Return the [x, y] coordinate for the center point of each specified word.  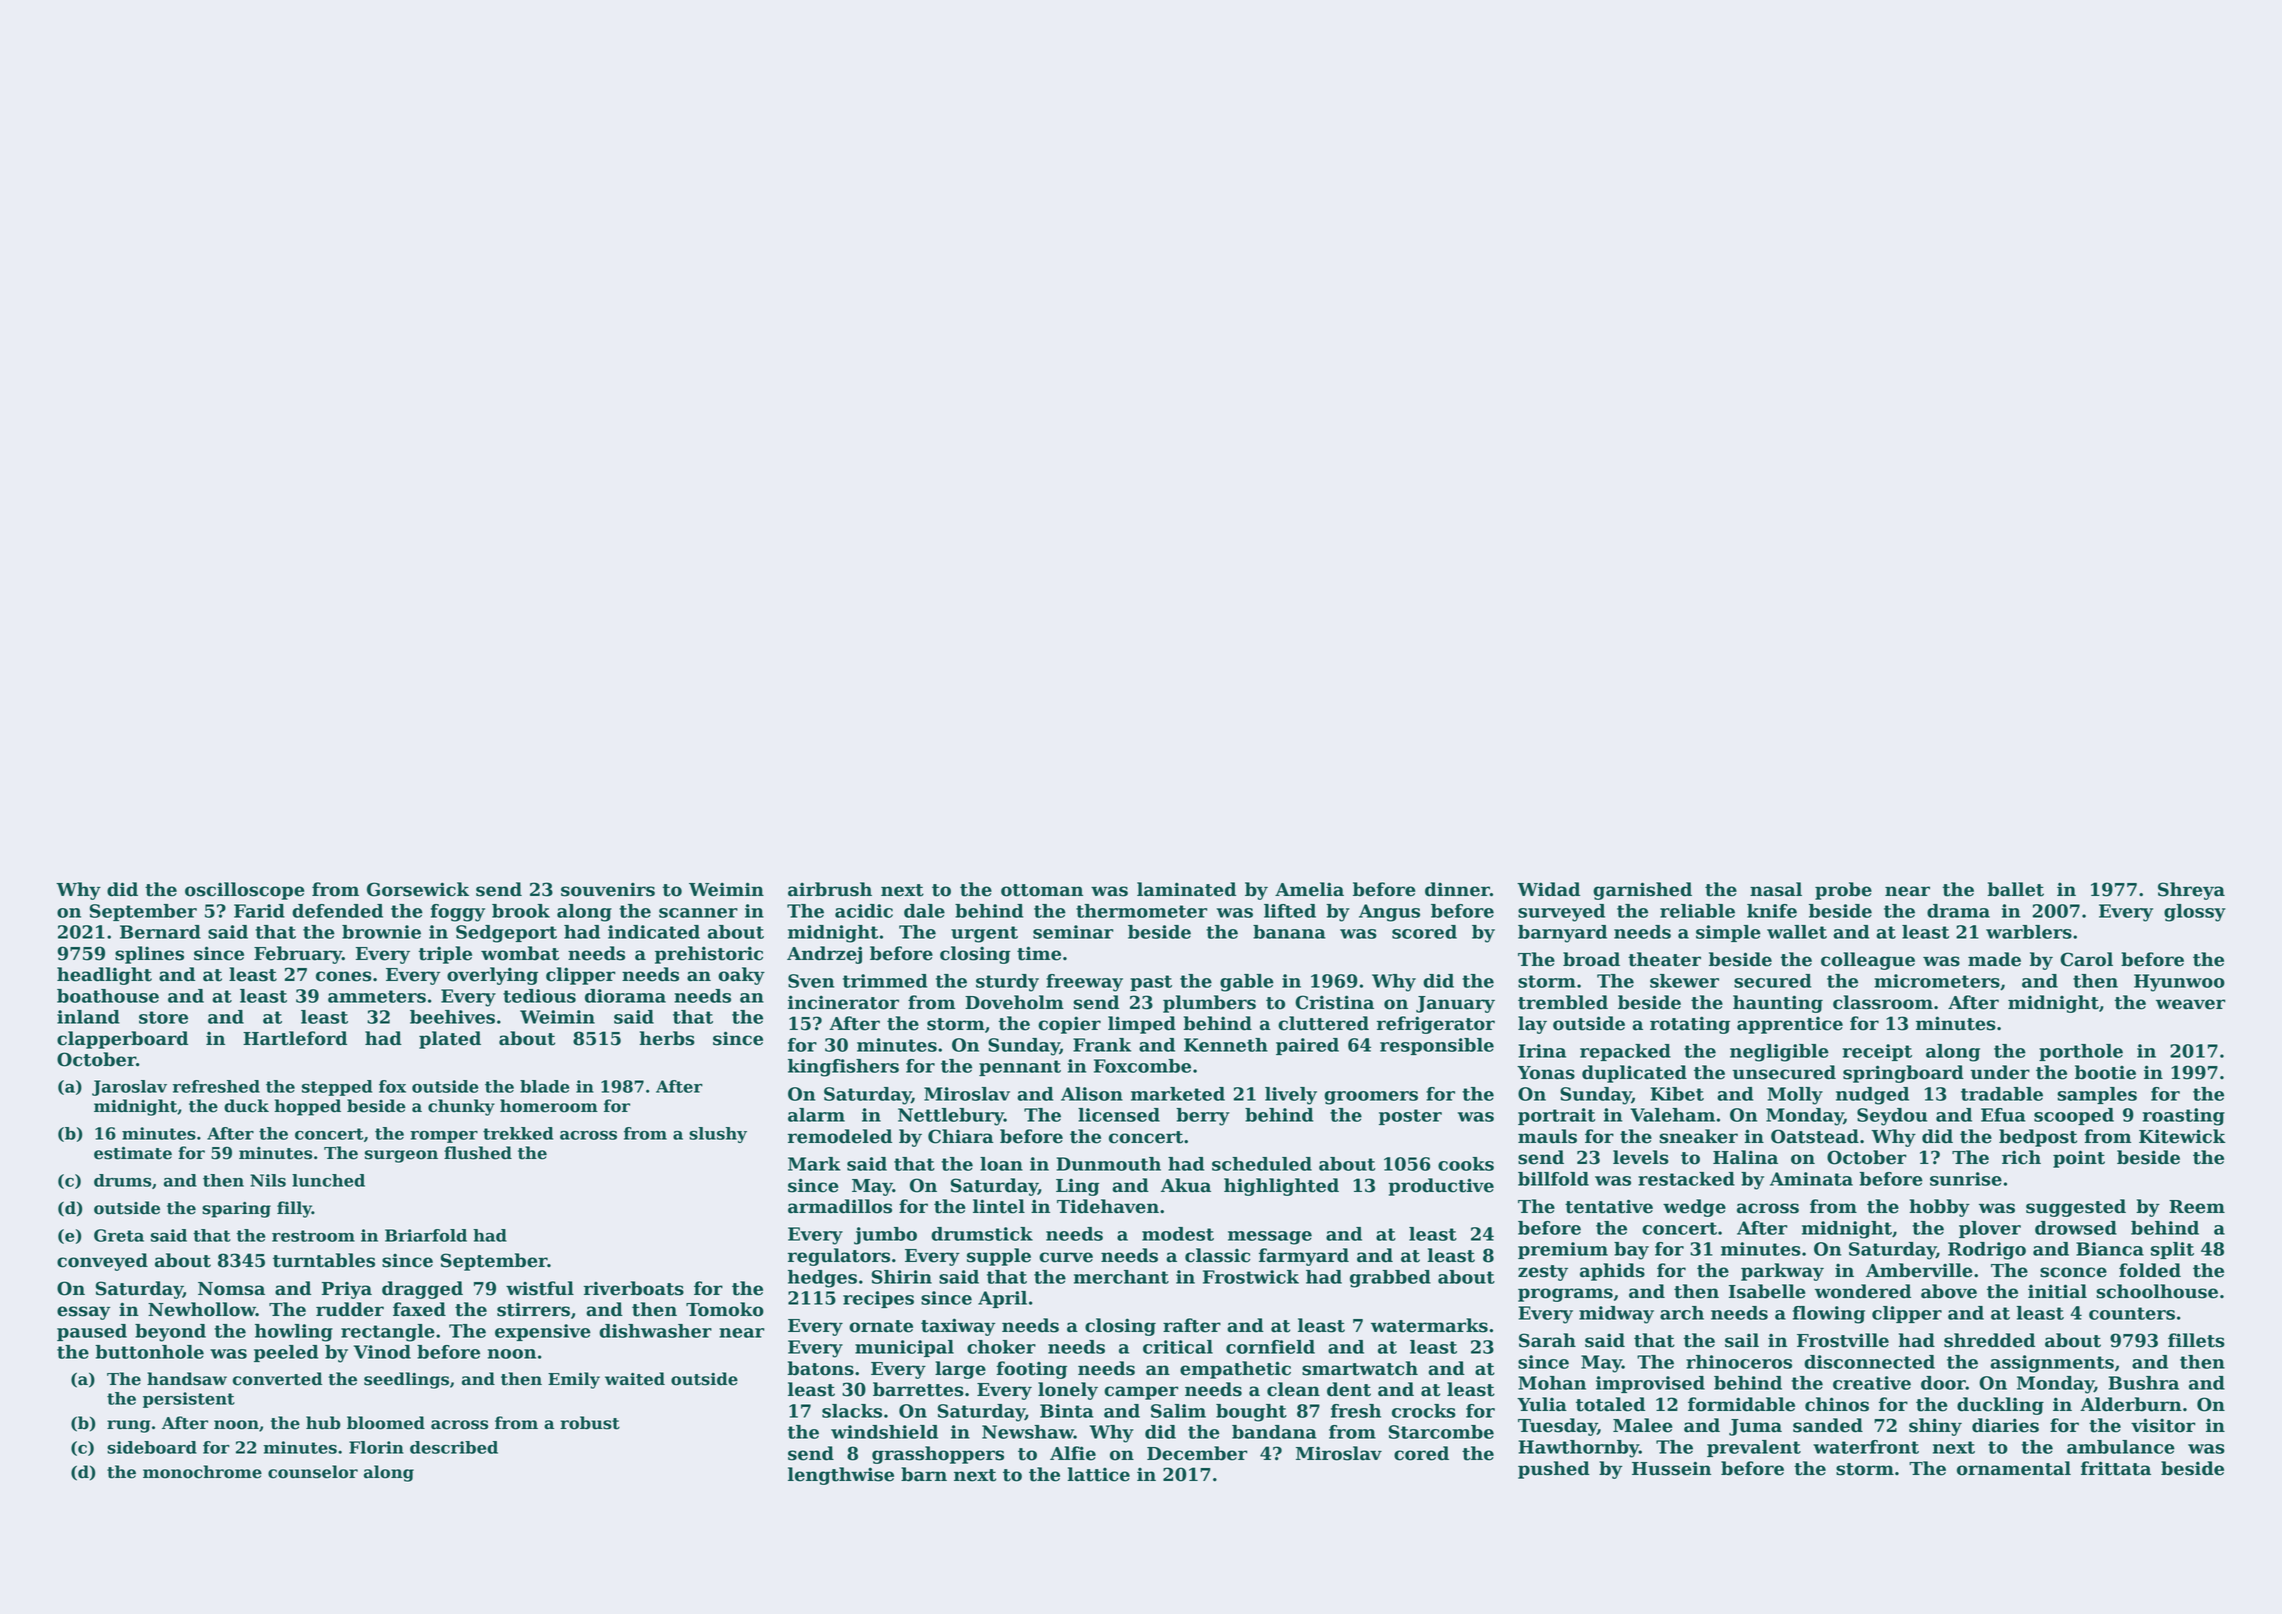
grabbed [1390, 1279]
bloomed [386, 1423]
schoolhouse [2157, 1291]
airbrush [830, 889]
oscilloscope [245, 891]
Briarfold [426, 1235]
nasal [1776, 889]
